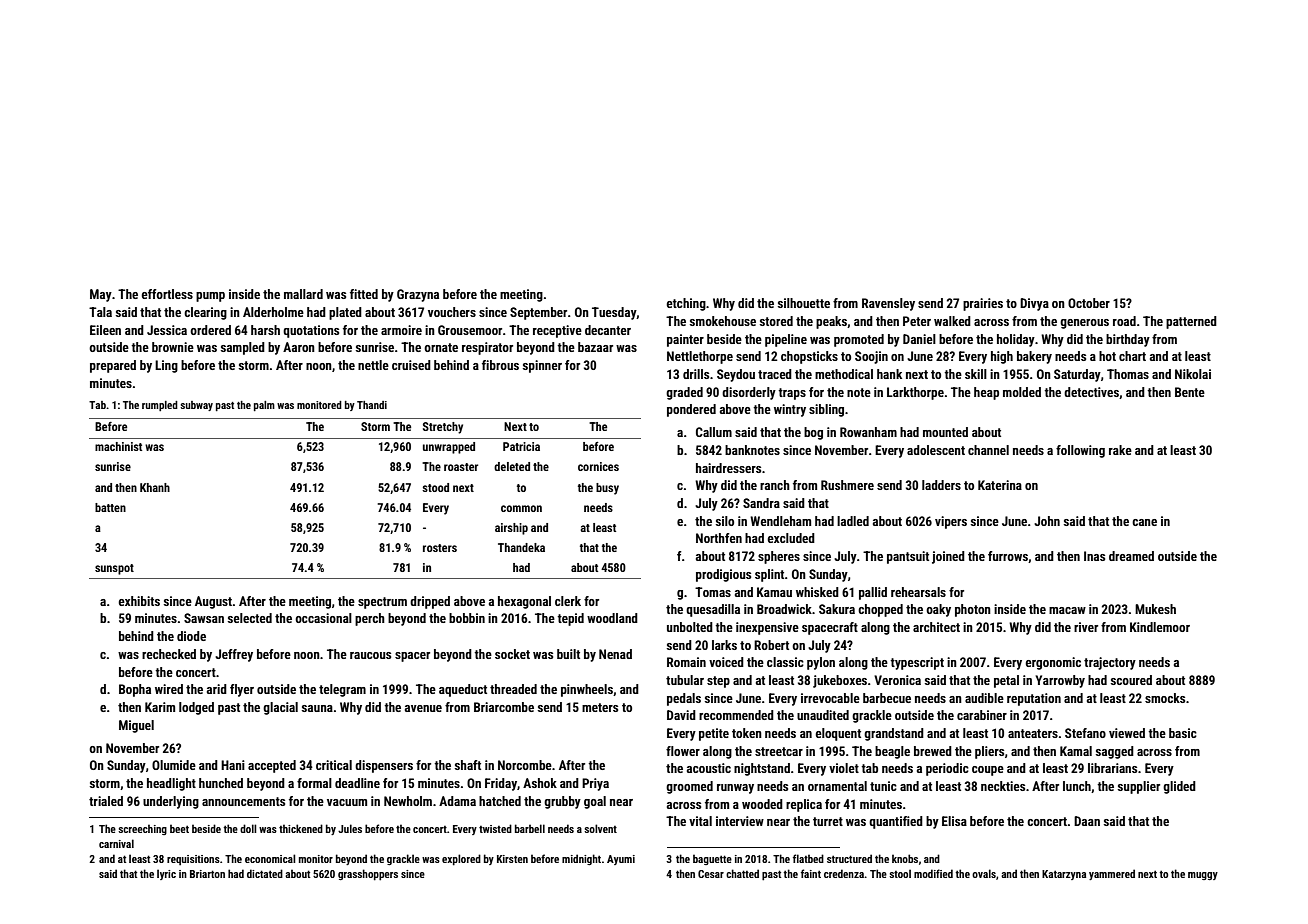 This screenshot has height=924, width=1308. Describe the element at coordinates (166, 874) in the screenshot. I see `lyric` at that location.
